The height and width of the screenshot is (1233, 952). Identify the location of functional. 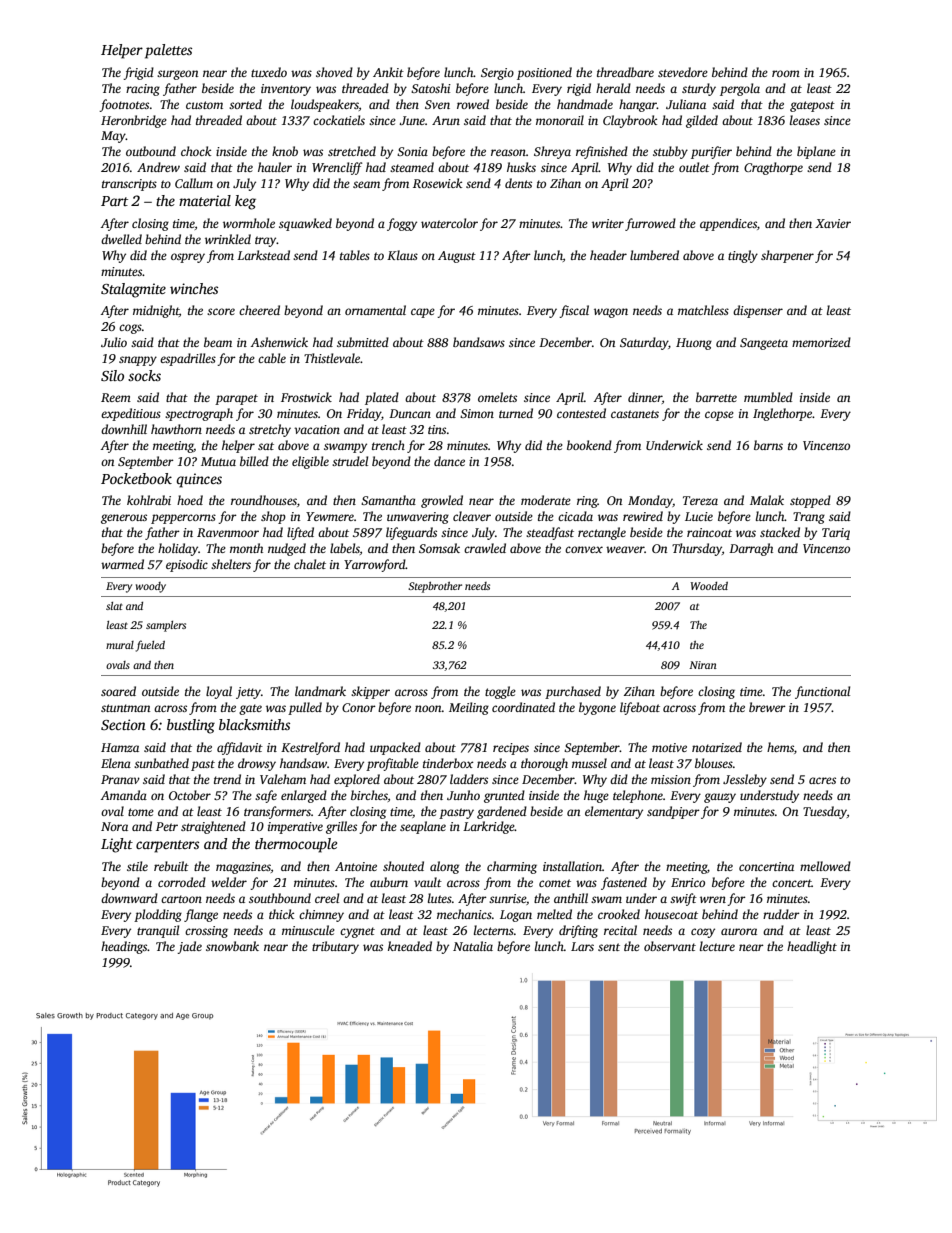
(822, 692).
